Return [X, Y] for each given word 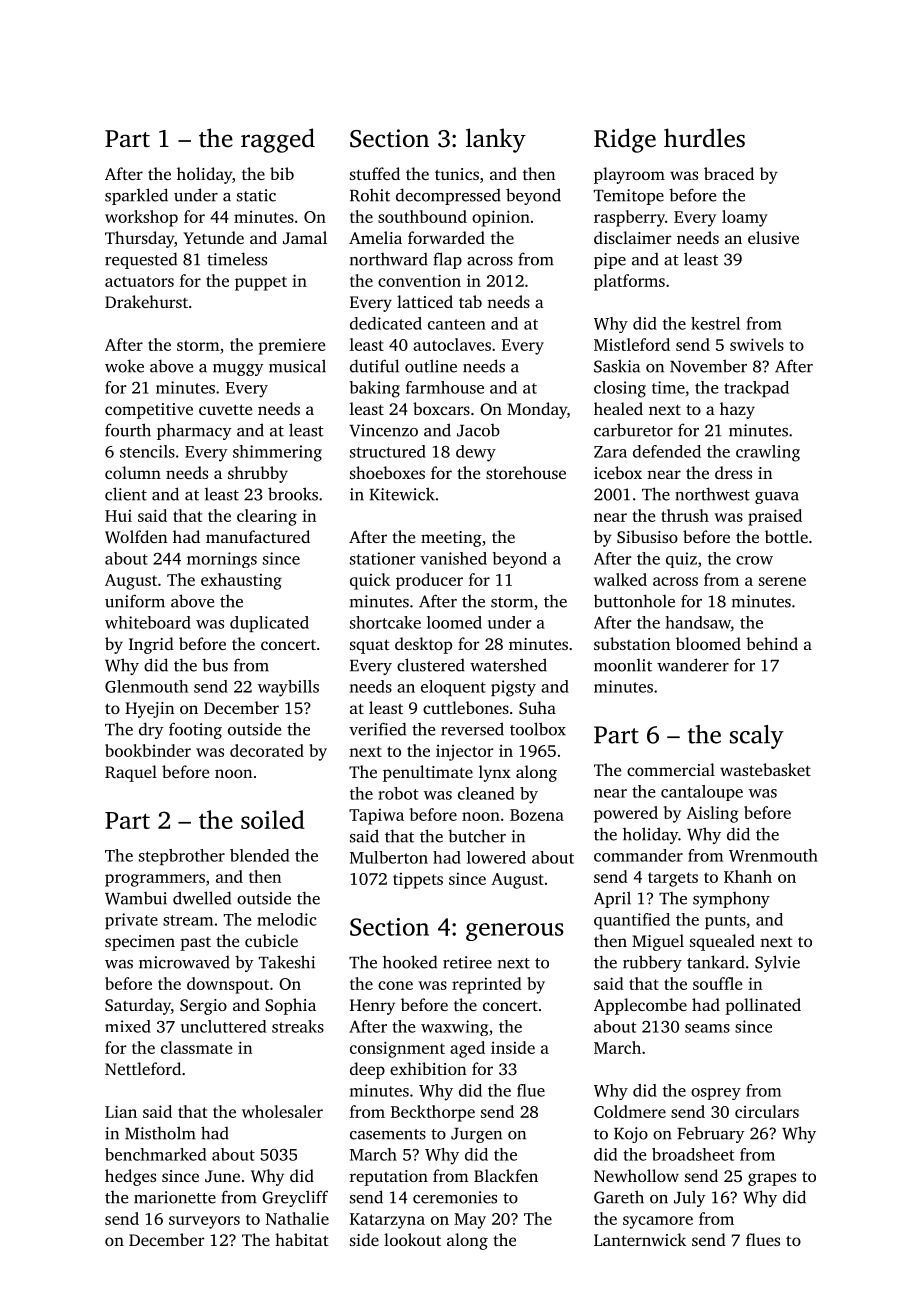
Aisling [712, 814]
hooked [410, 962]
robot [398, 793]
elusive [773, 237]
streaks [298, 1026]
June [222, 1176]
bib [282, 173]
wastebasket [765, 769]
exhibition [428, 1068]
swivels [757, 344]
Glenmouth [146, 686]
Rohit [370, 195]
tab [470, 301]
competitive [149, 411]
